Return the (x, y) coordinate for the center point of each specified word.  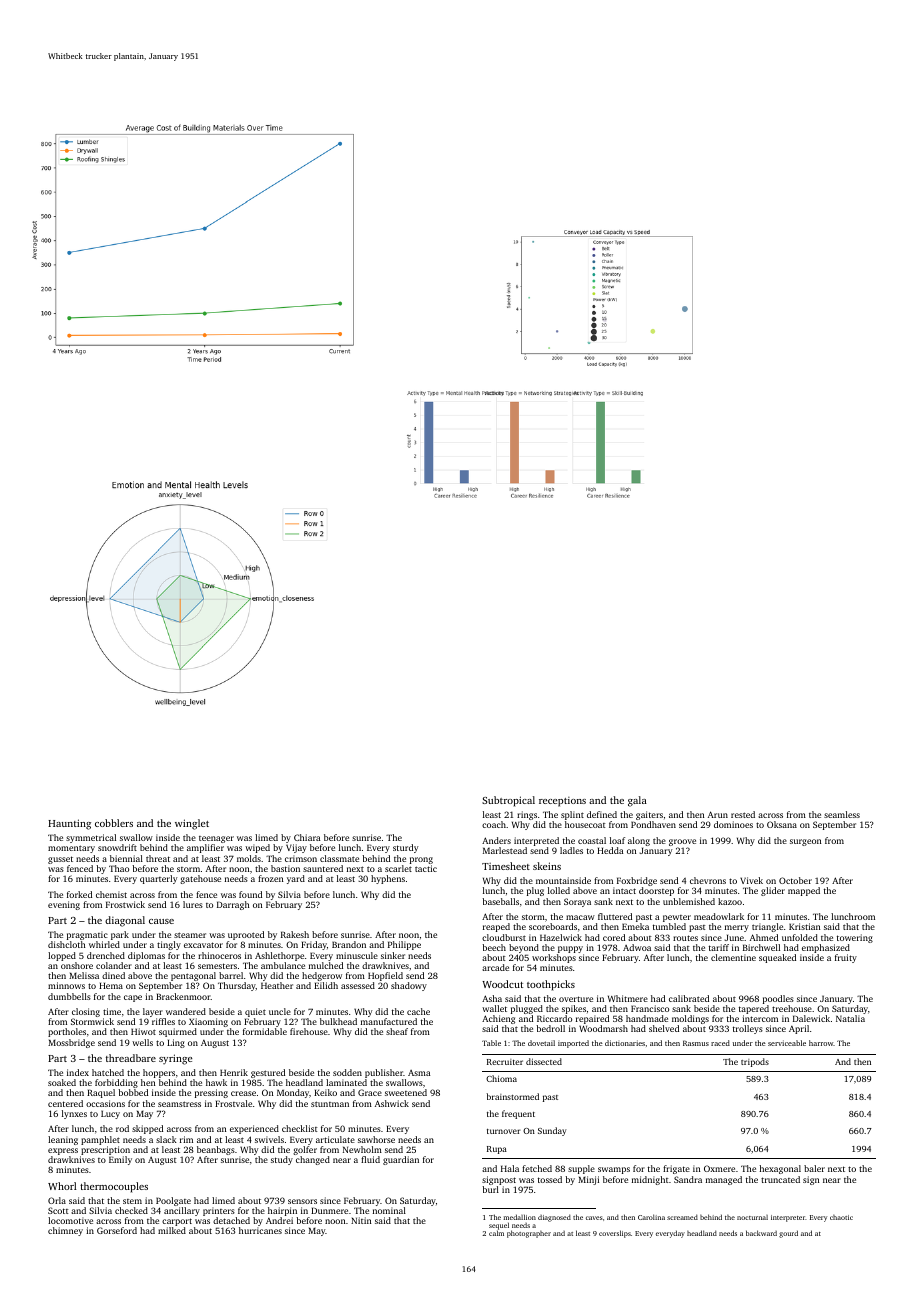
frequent (518, 1114)
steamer (190, 935)
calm (496, 1233)
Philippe (404, 945)
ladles (571, 850)
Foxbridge (637, 881)
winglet (192, 824)
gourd (788, 1234)
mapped (804, 891)
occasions (105, 1103)
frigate (676, 1169)
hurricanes (260, 1230)
